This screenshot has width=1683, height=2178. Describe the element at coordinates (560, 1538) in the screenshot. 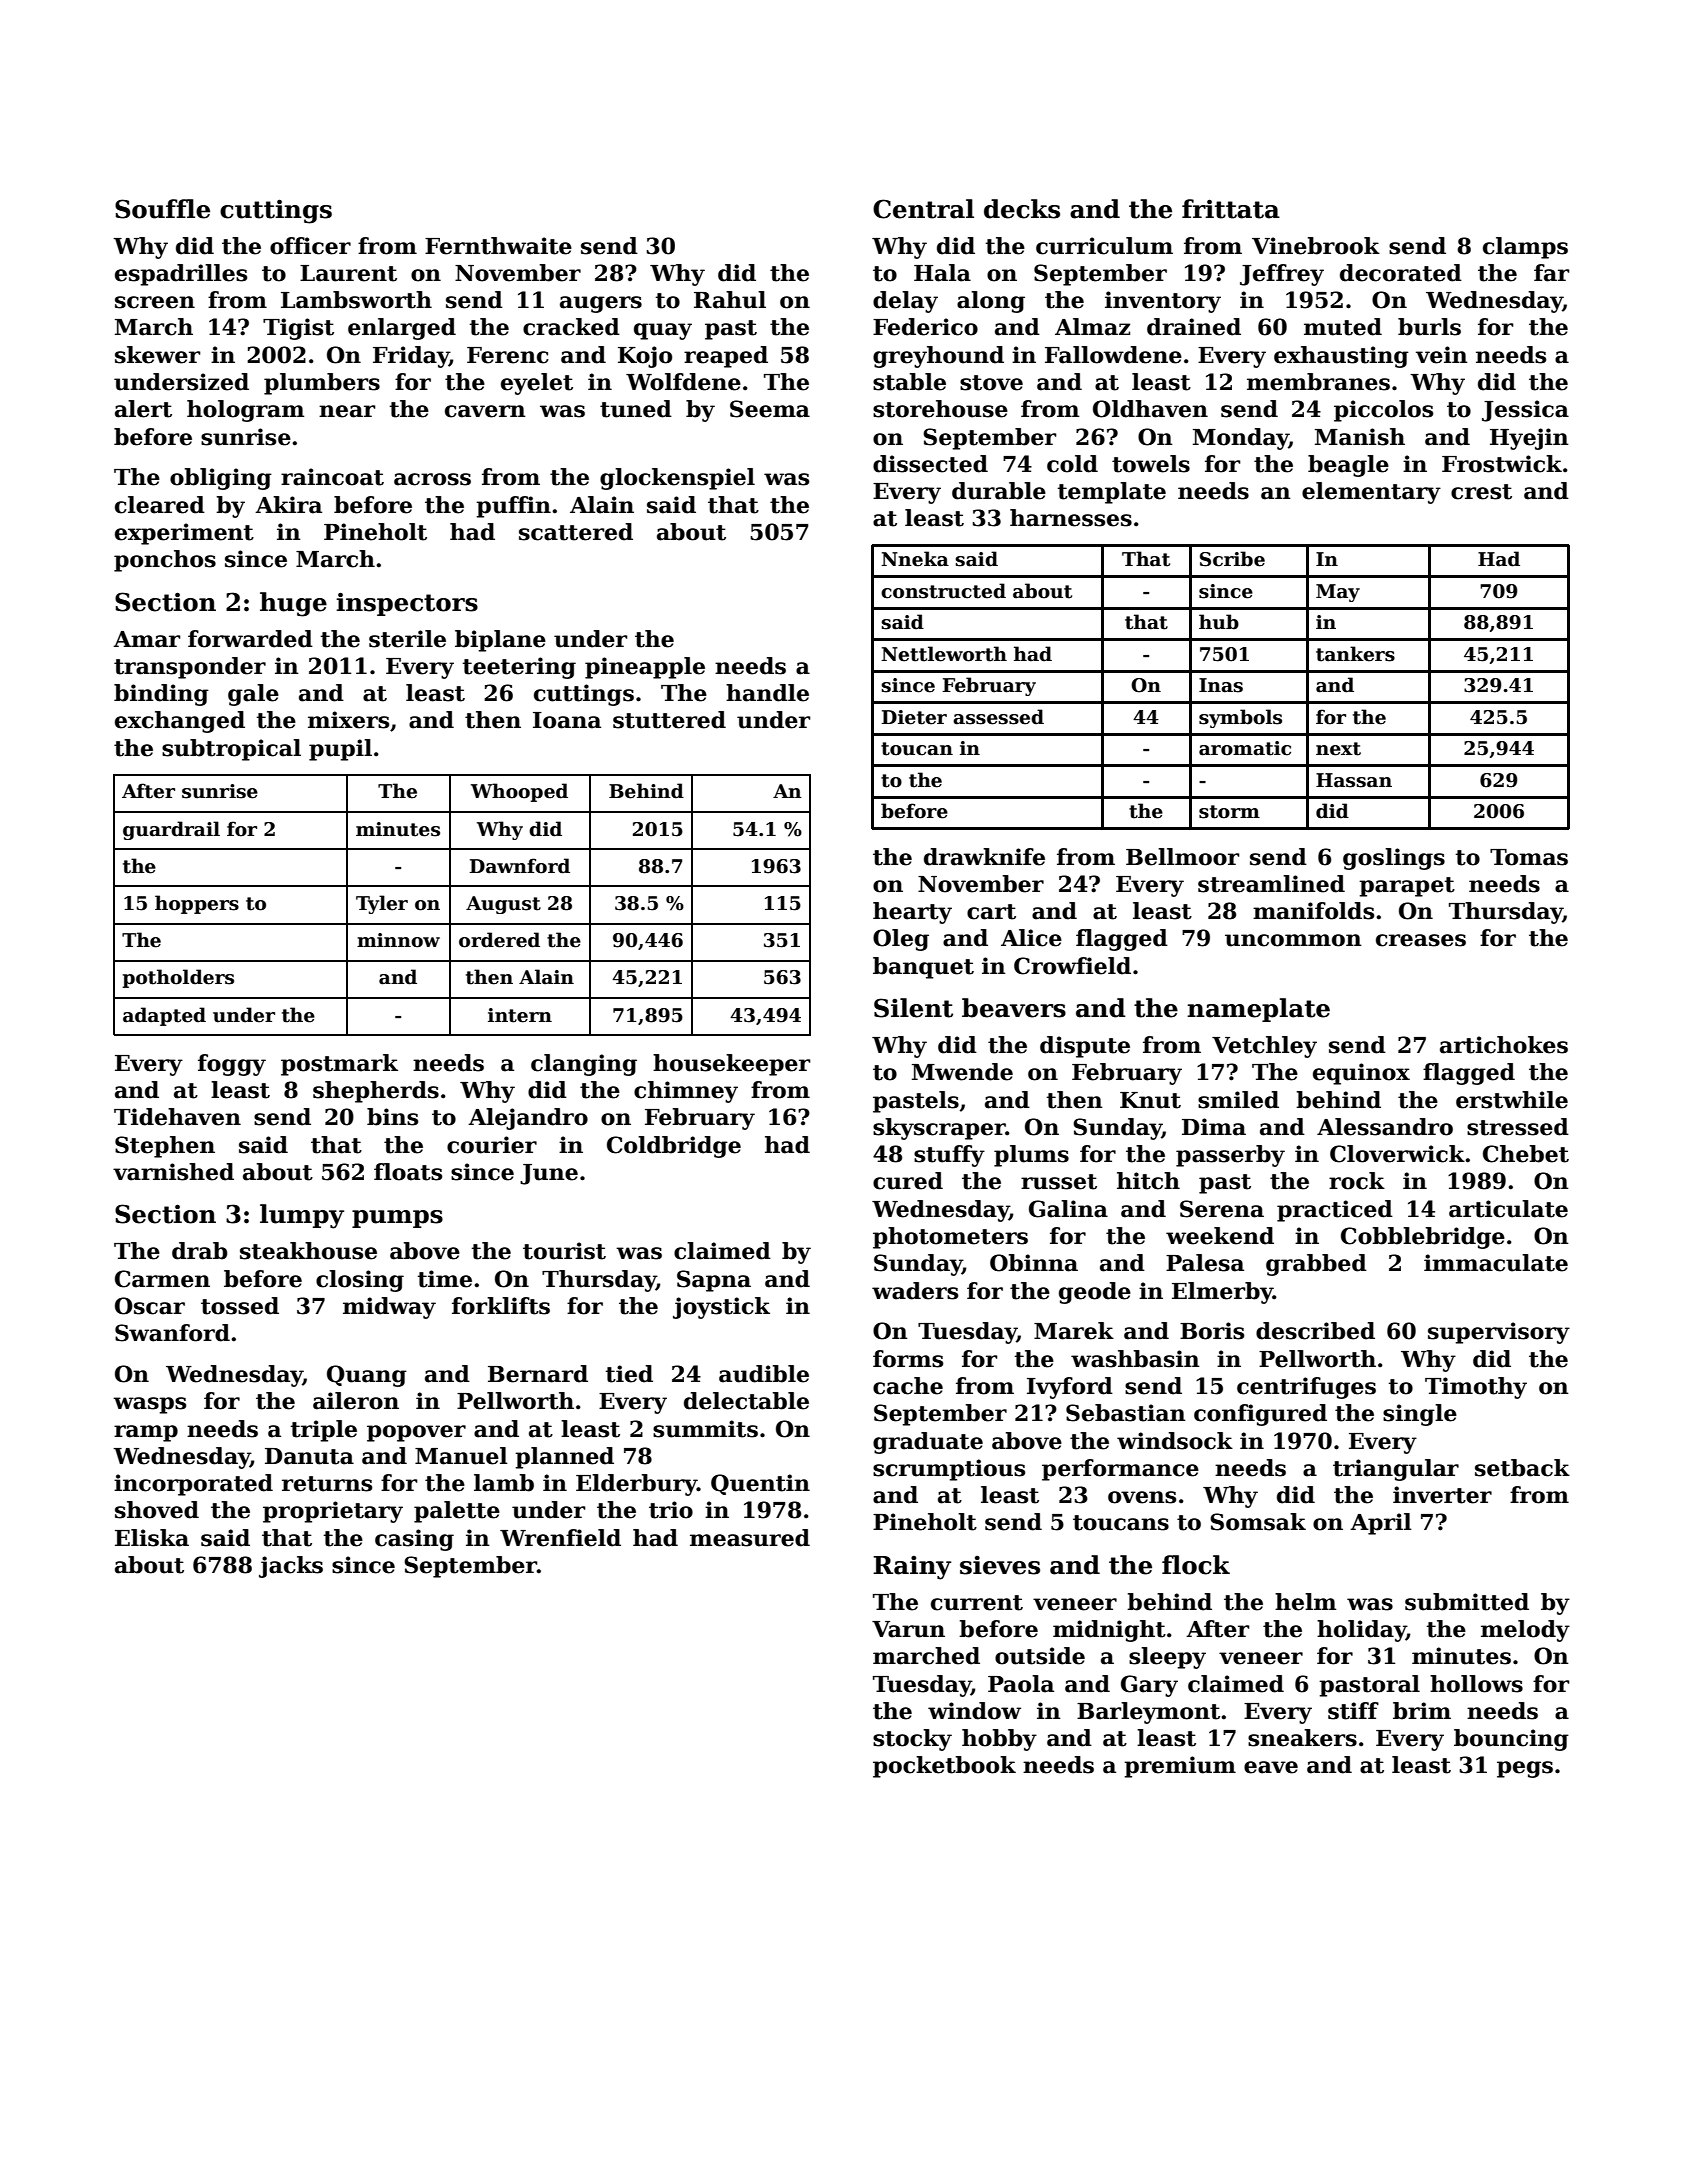

I see `Wrenfield` at that location.
